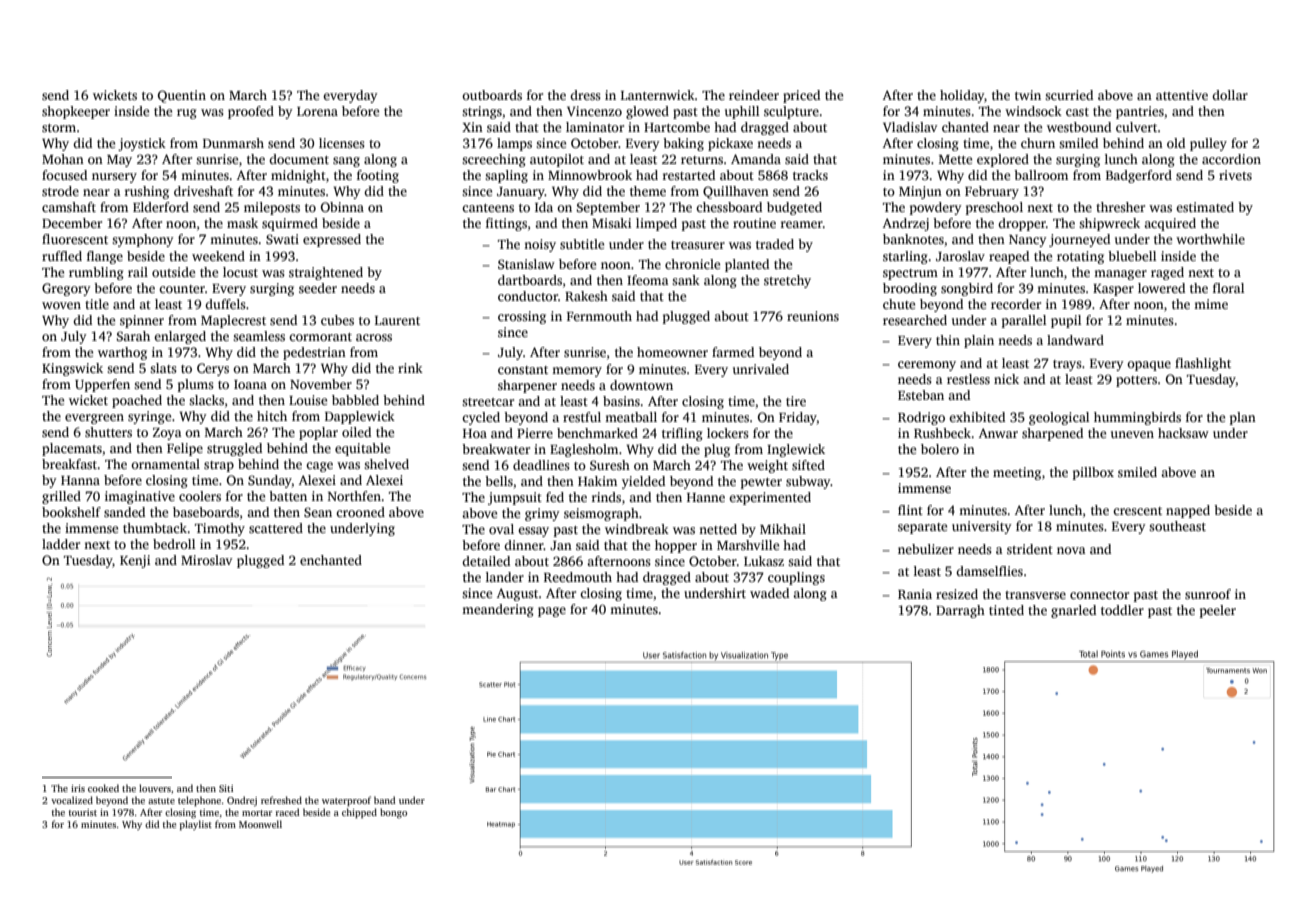 The image size is (1308, 924). Describe the element at coordinates (94, 419) in the document. I see `evergreen` at that location.
